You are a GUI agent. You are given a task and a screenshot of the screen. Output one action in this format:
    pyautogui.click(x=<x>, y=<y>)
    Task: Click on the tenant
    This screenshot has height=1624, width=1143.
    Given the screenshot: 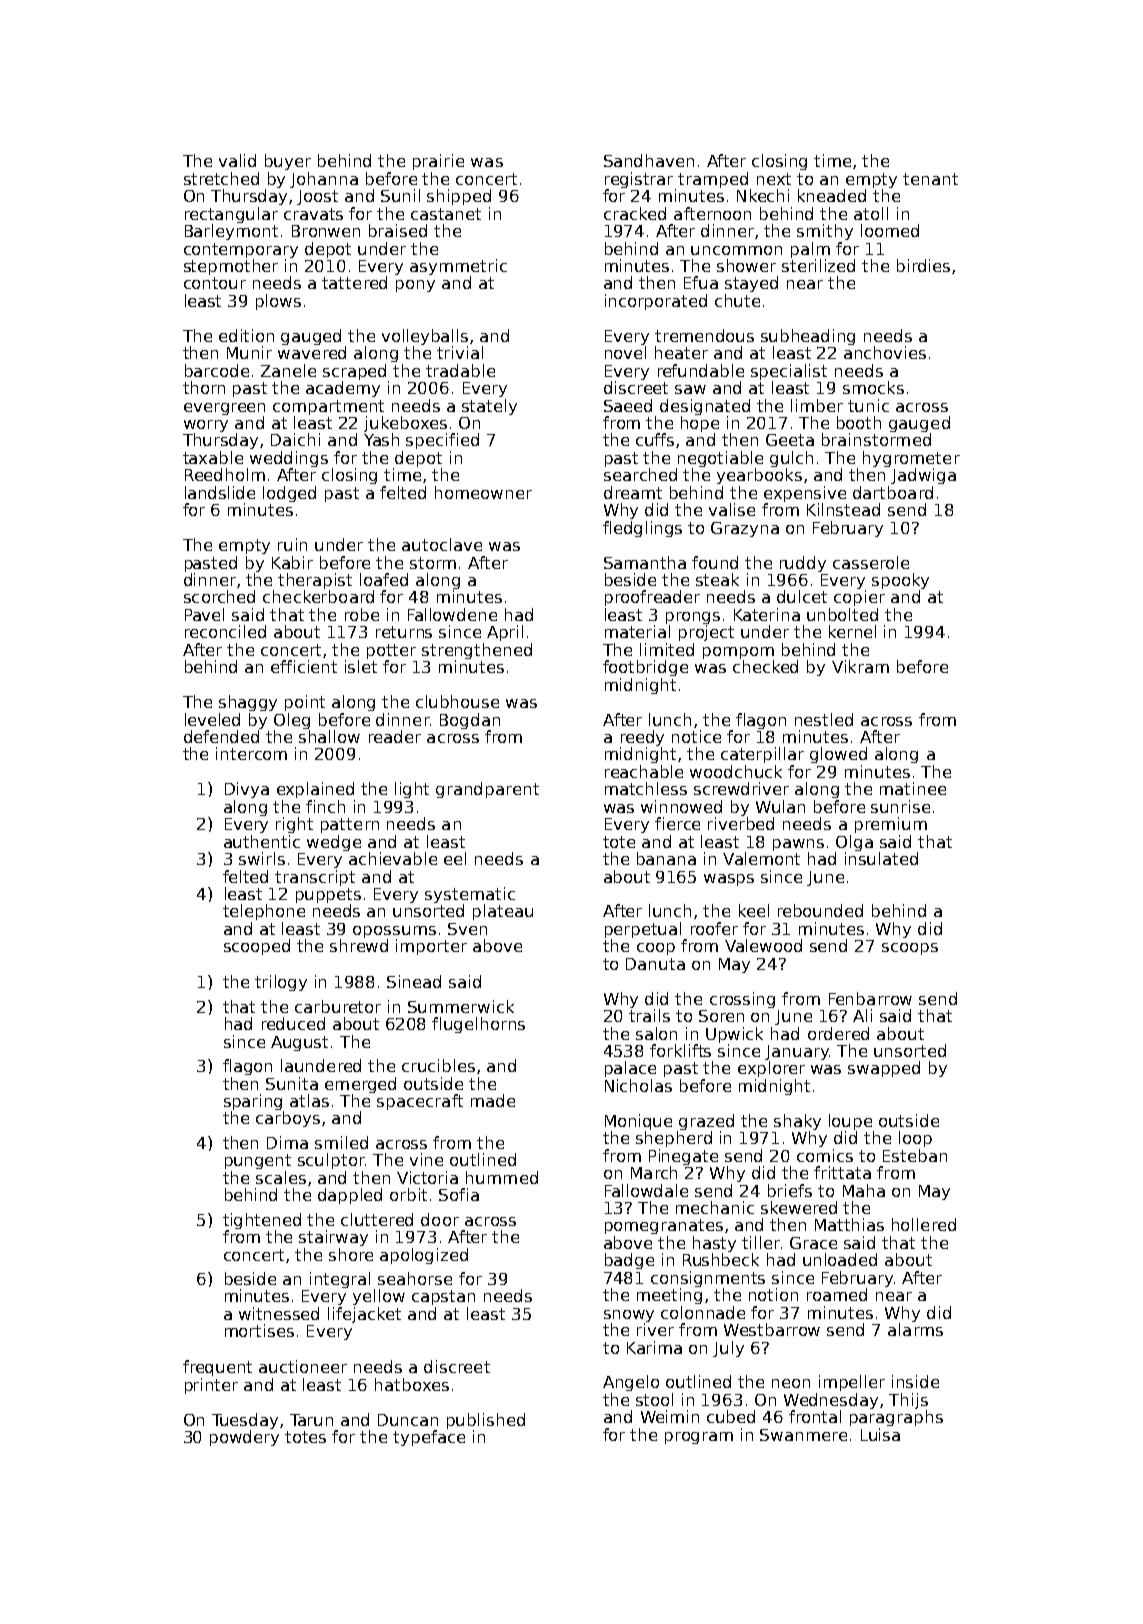 What is the action you would take?
    pyautogui.click(x=930, y=179)
